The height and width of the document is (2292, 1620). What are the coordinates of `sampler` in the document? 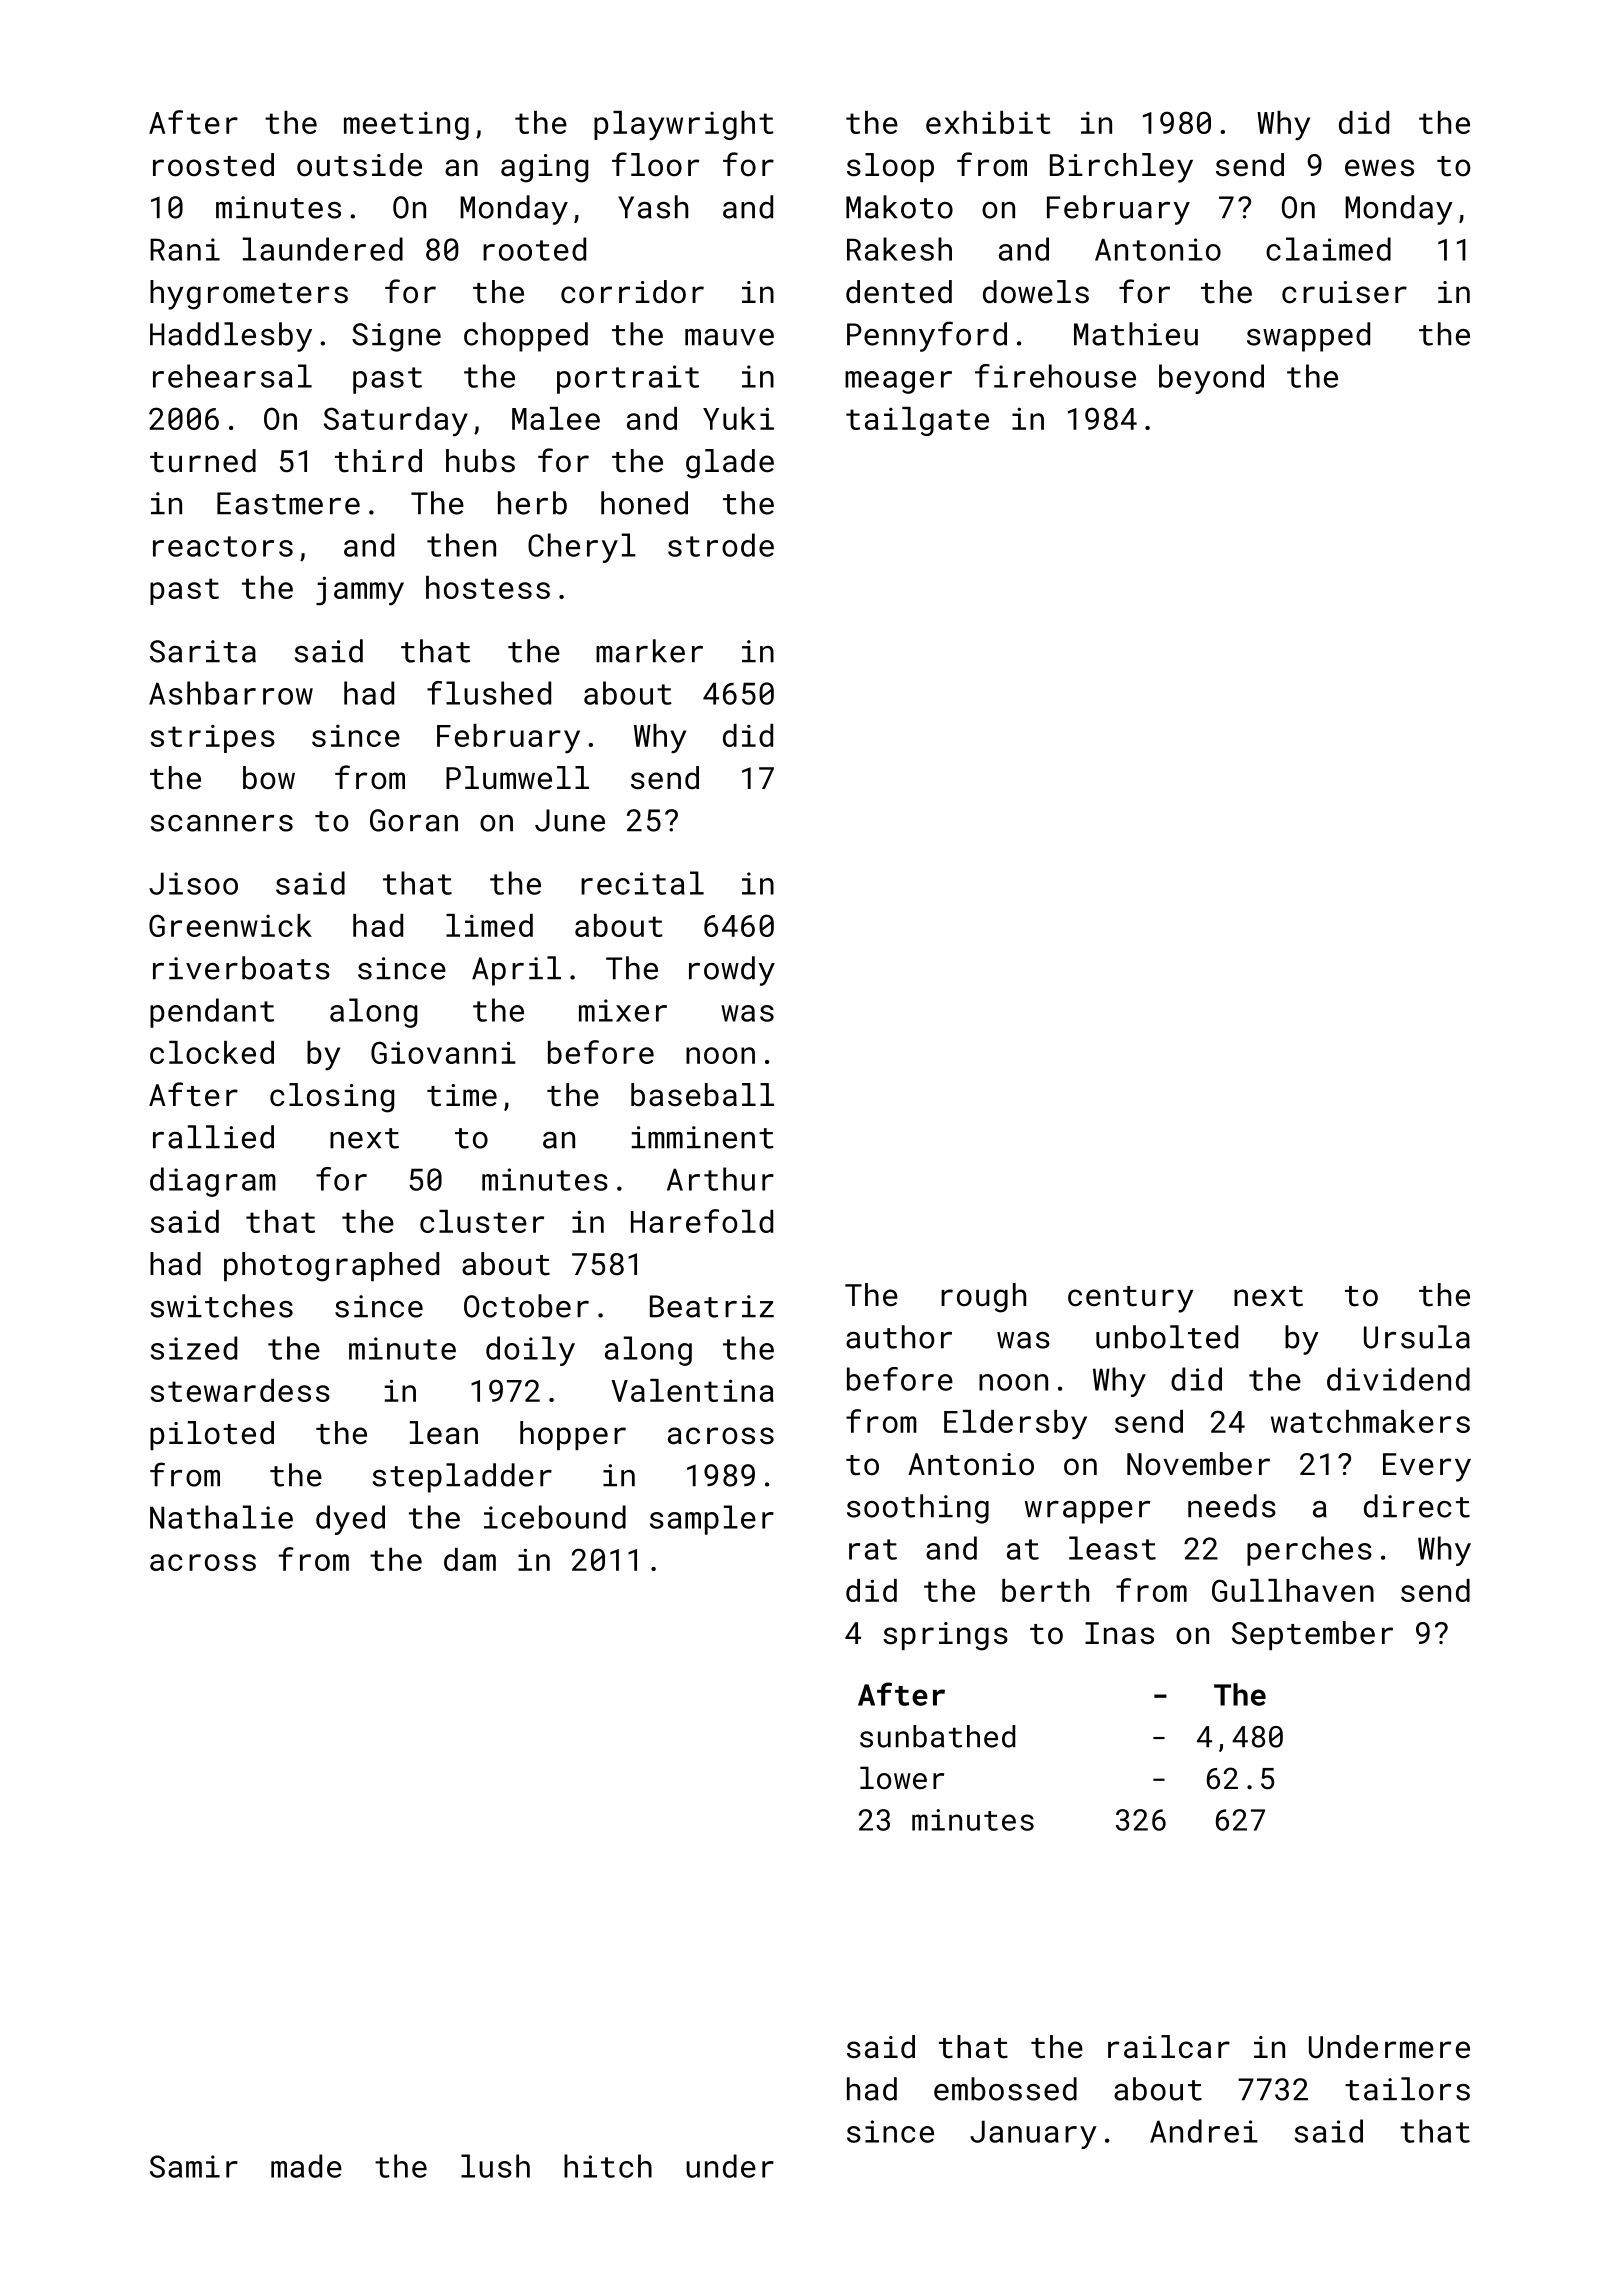 It's located at (712, 1520).
